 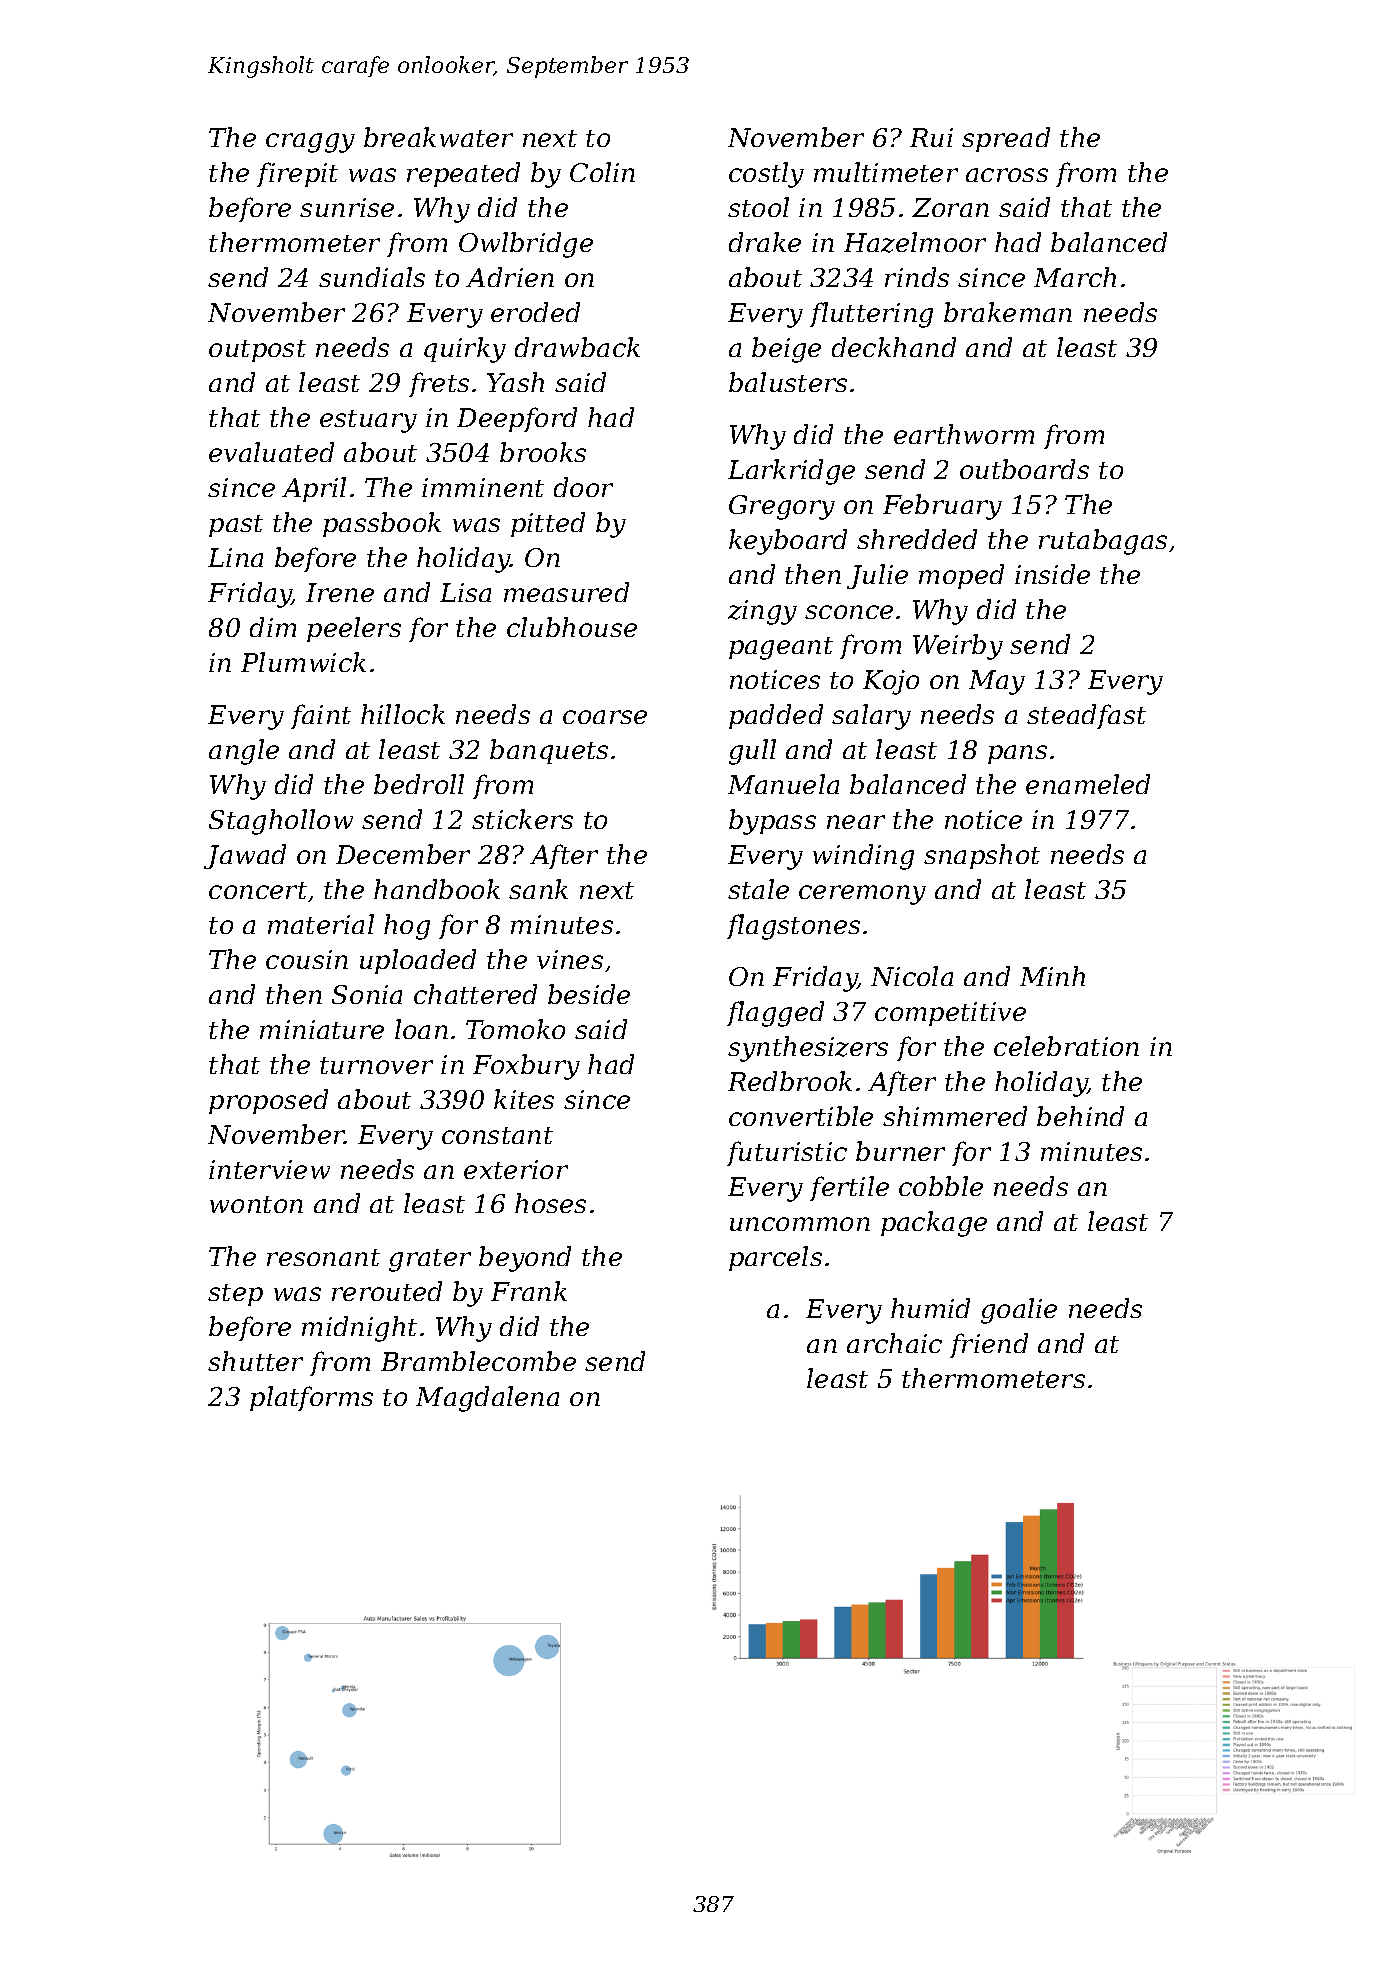 I want to click on Frank, so click(x=529, y=1291).
